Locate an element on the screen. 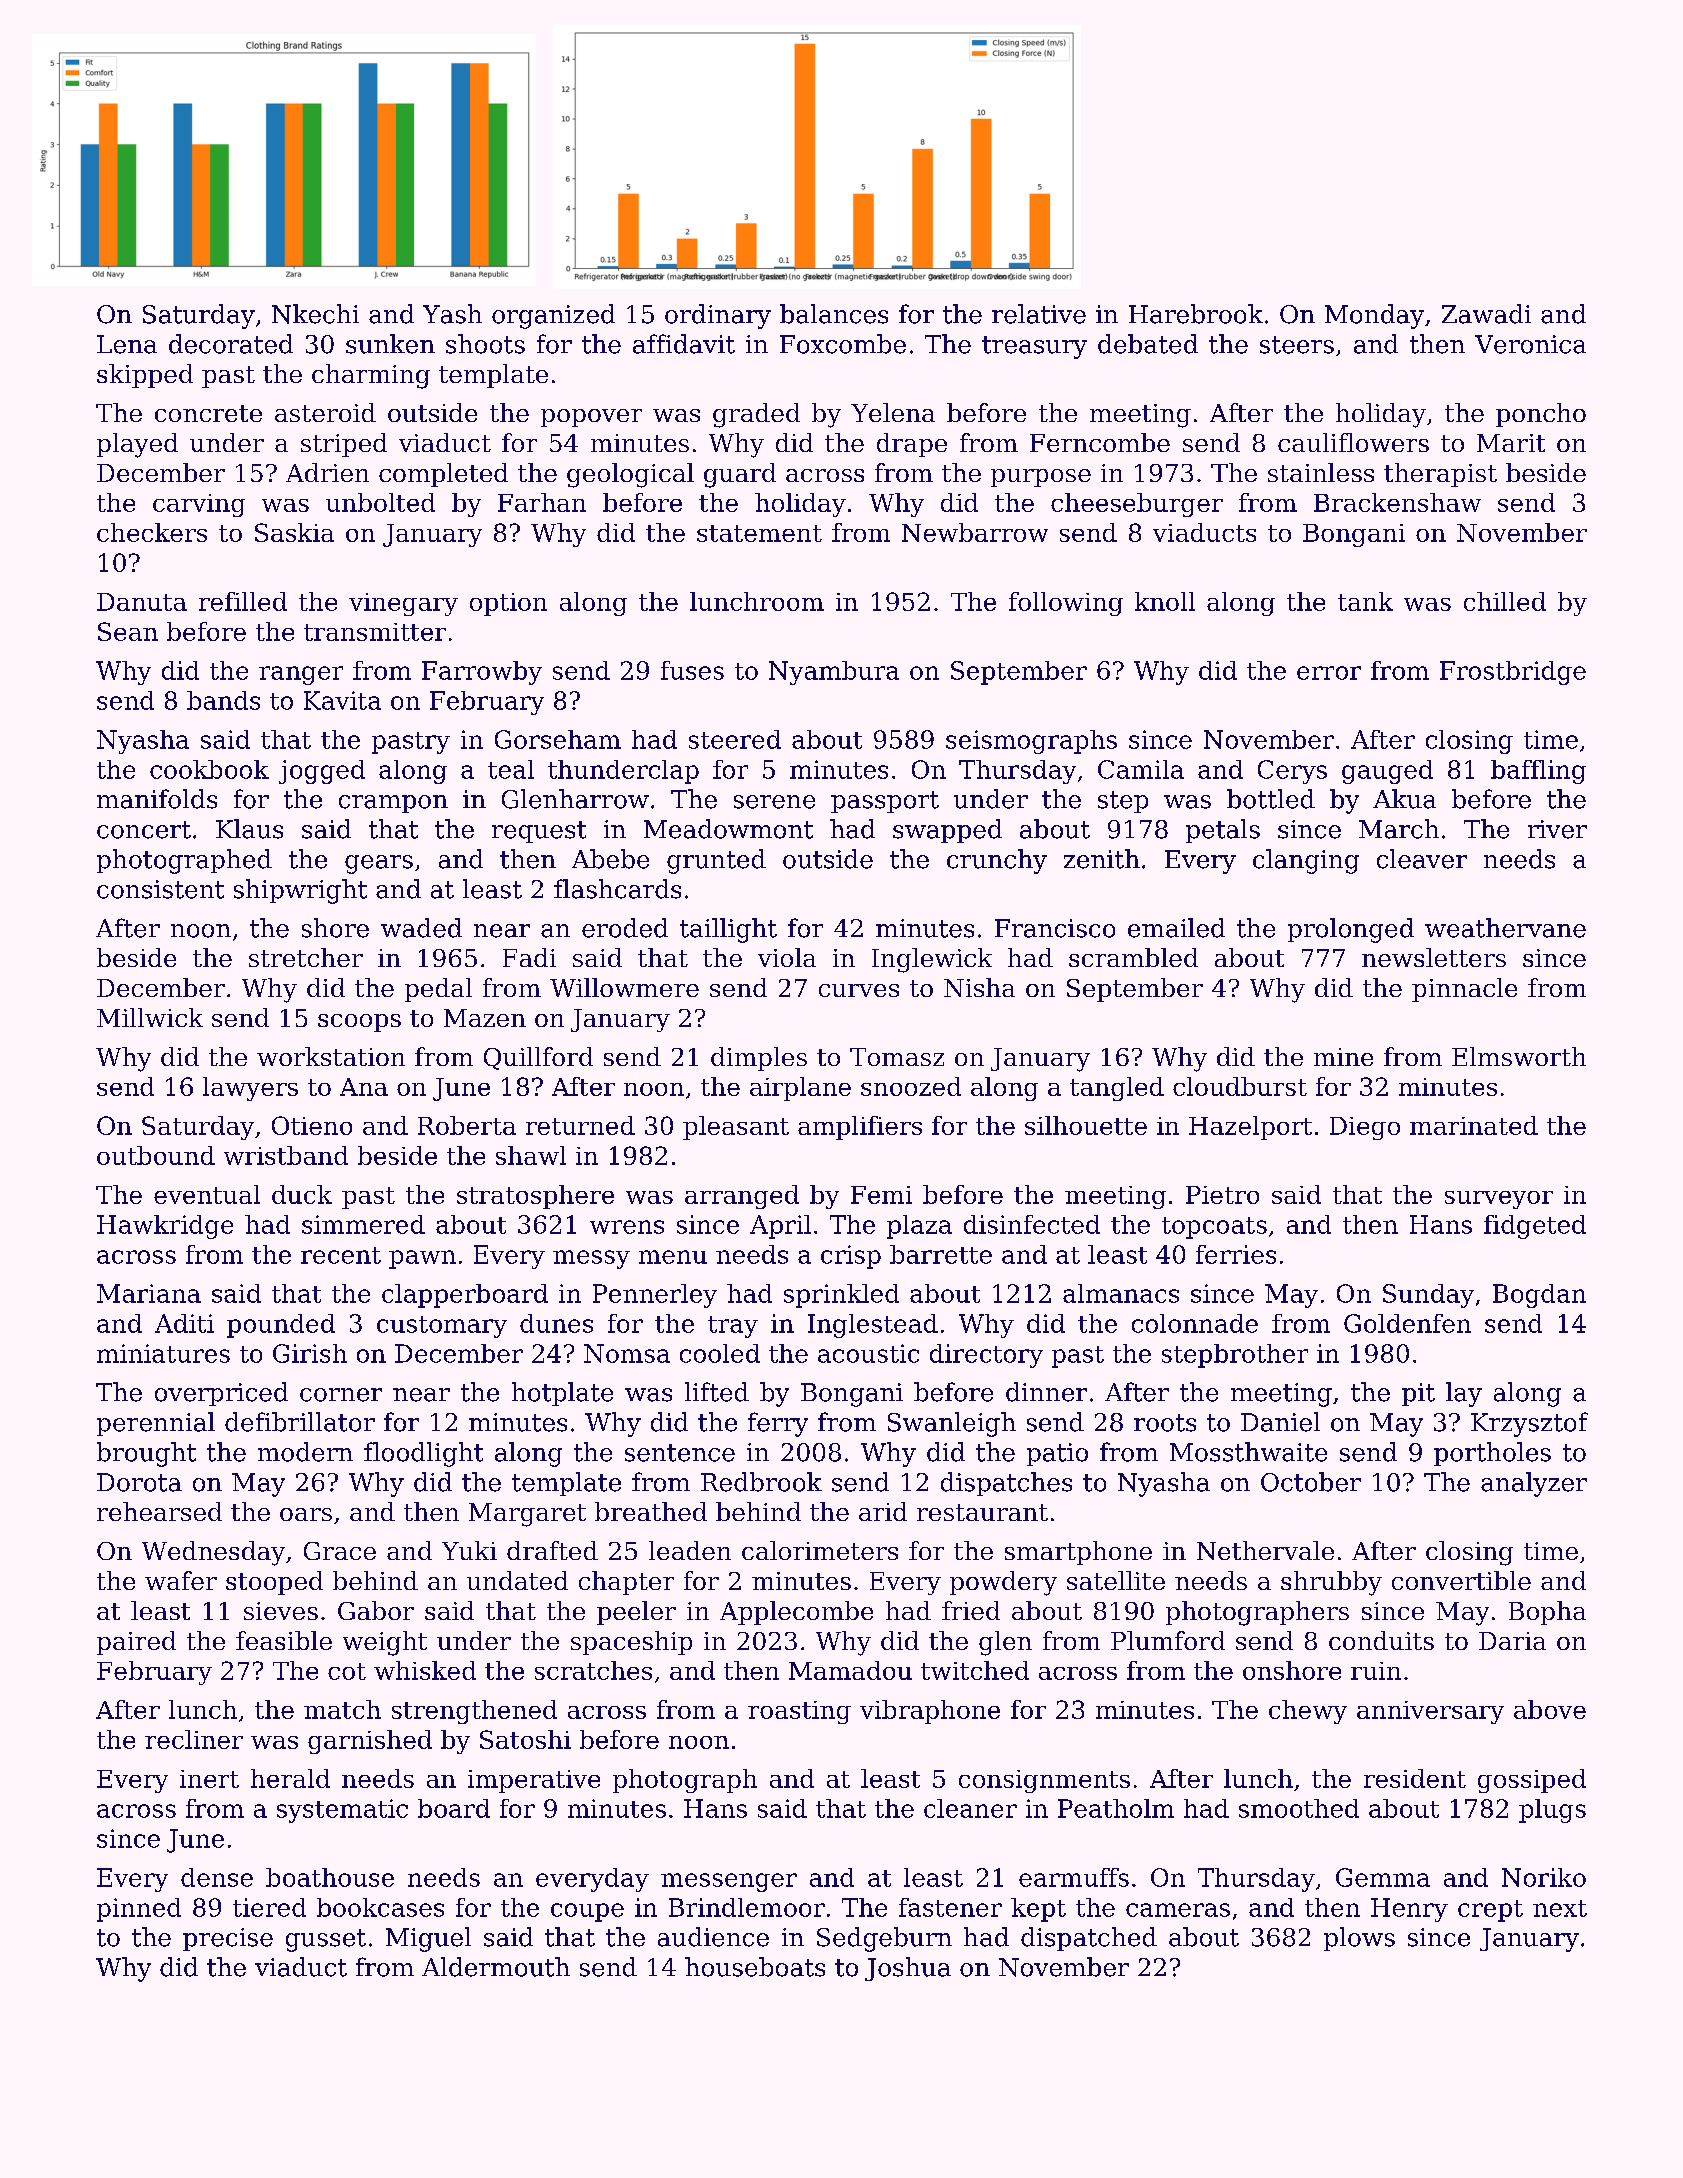 The width and height of the screenshot is (1683, 2178). Mazen is located at coordinates (485, 1018).
